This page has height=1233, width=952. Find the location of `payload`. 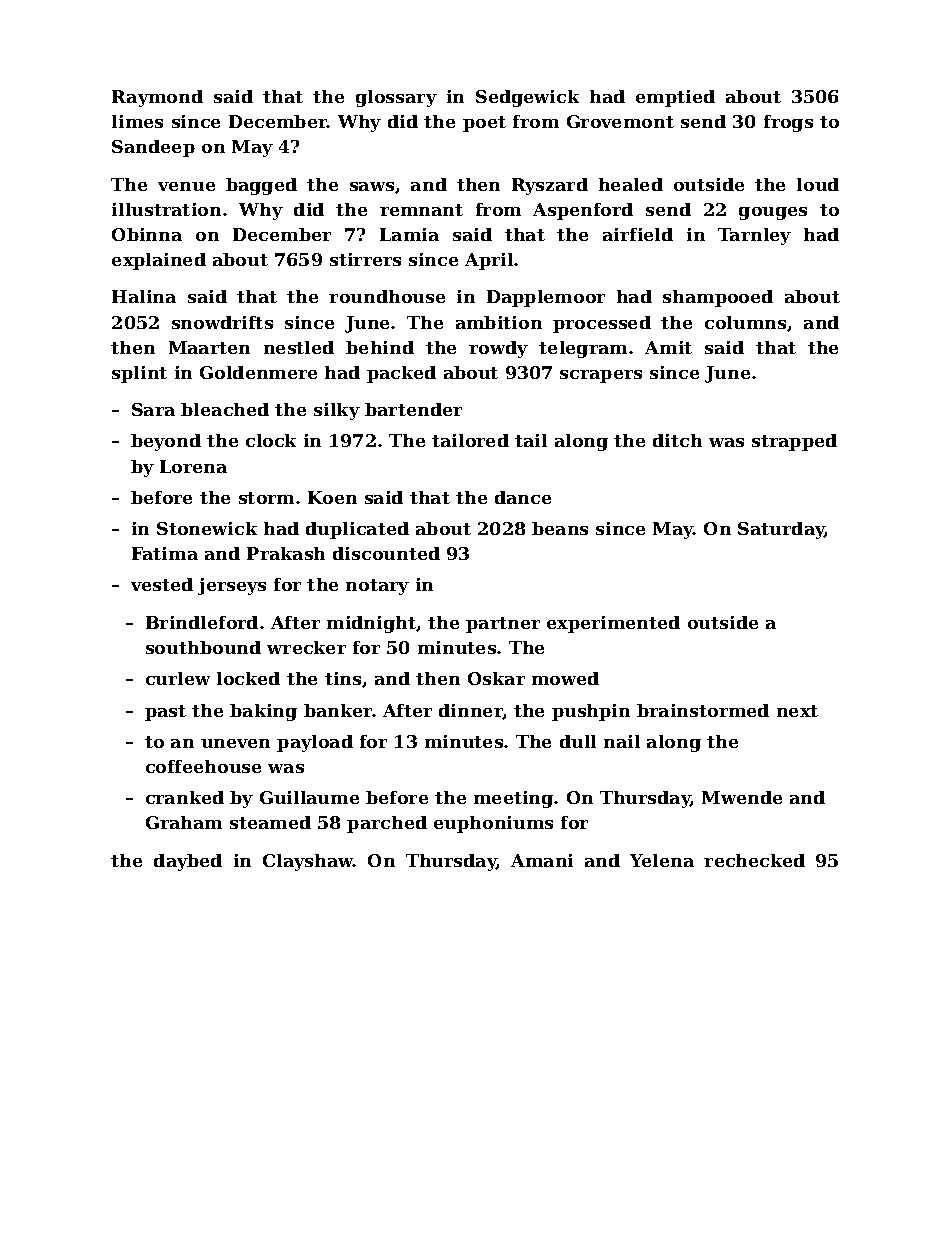

payload is located at coordinates (315, 743).
